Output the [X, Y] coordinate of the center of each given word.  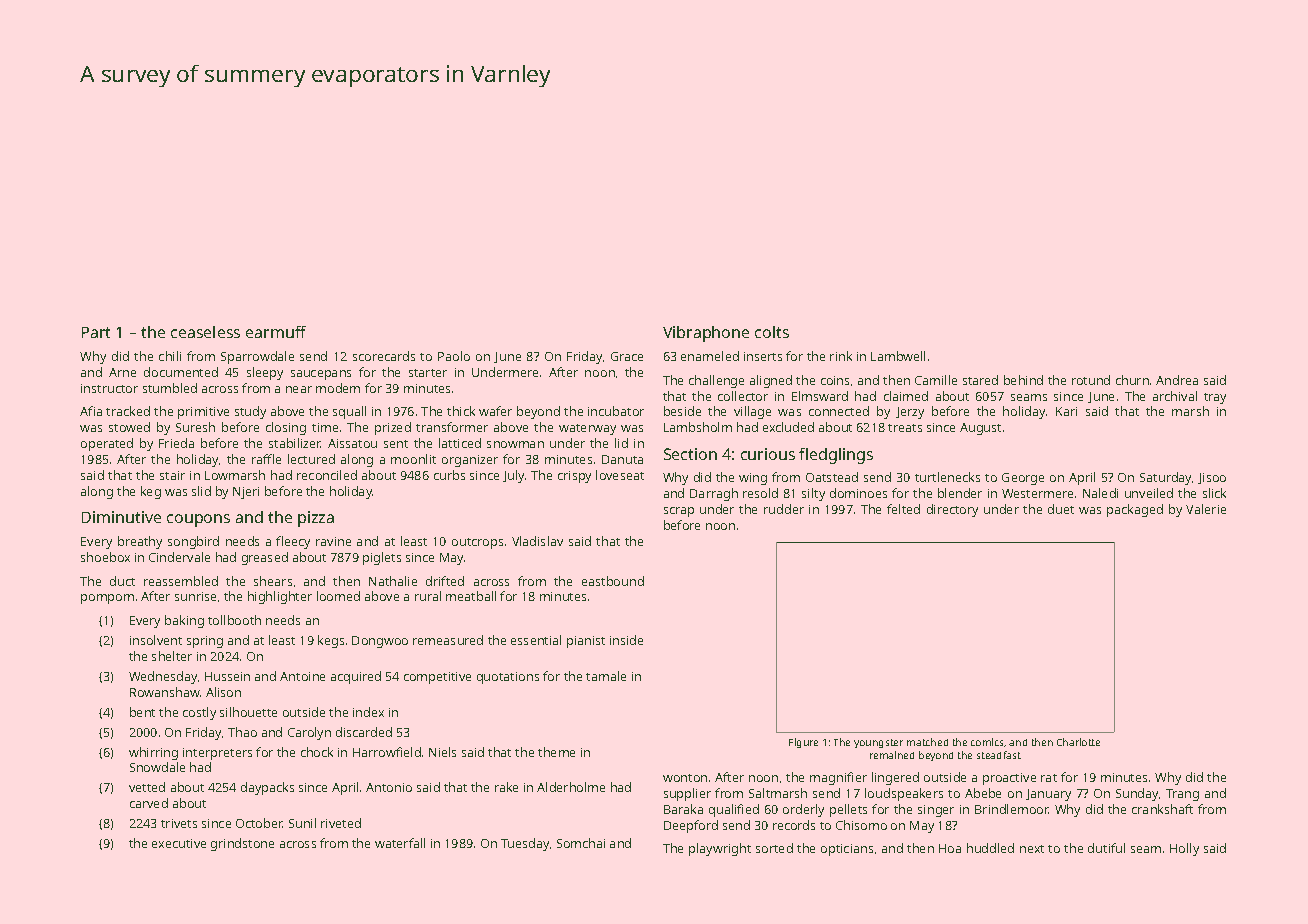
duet [1061, 509]
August [980, 429]
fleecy [293, 542]
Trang [1182, 795]
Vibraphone [706, 334]
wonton [685, 778]
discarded [364, 732]
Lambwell [898, 356]
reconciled [327, 475]
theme [556, 752]
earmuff [276, 332]
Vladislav [537, 541]
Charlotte [1078, 742]
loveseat [620, 475]
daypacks [267, 788]
